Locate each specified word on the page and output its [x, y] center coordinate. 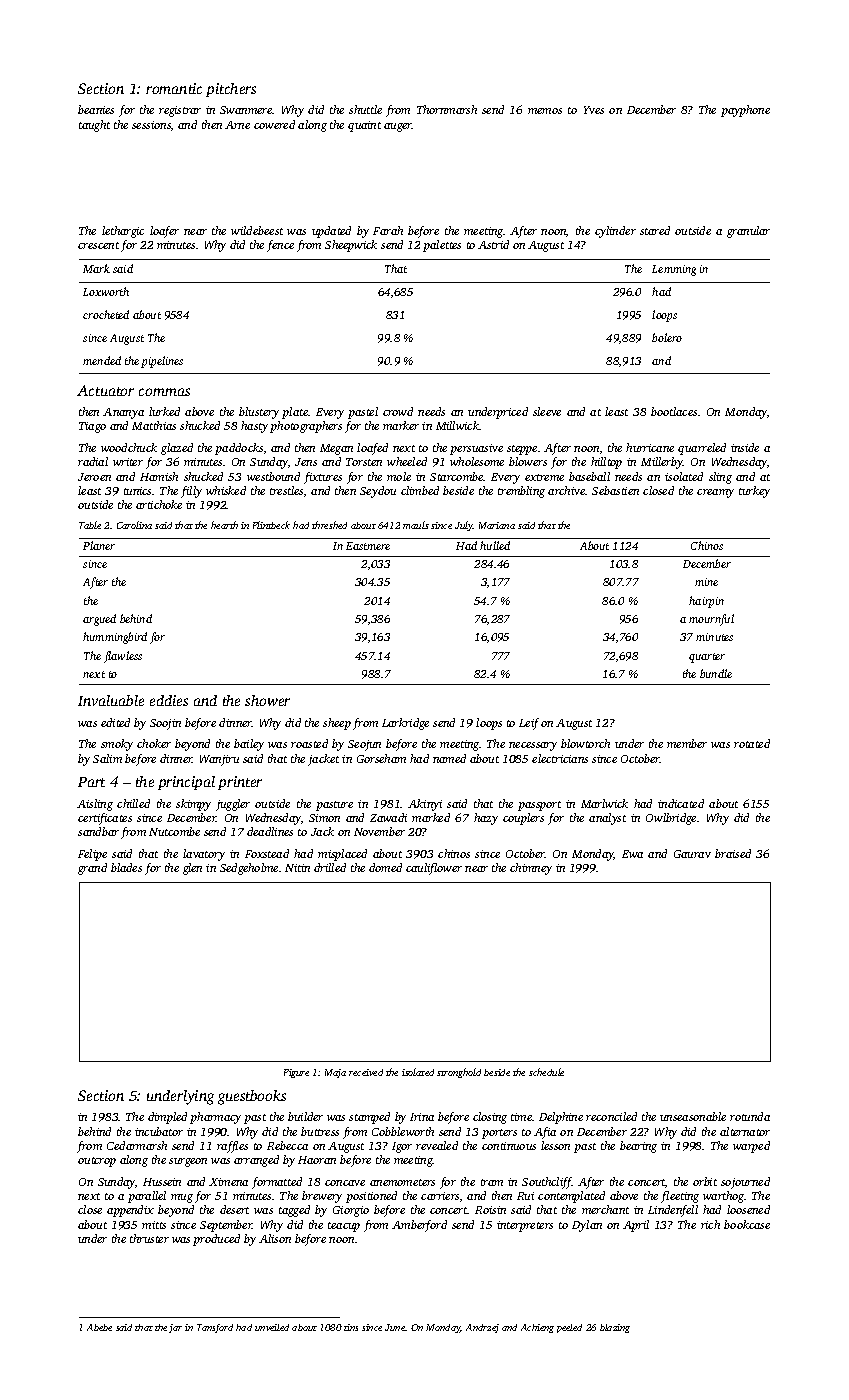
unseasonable [693, 1116]
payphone [745, 111]
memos [545, 111]
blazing [615, 1328]
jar [175, 1328]
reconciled [611, 1116]
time [521, 1117]
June [395, 1327]
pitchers [231, 90]
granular [748, 232]
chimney [531, 869]
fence [280, 246]
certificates [105, 819]
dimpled [167, 1118]
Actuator [105, 390]
